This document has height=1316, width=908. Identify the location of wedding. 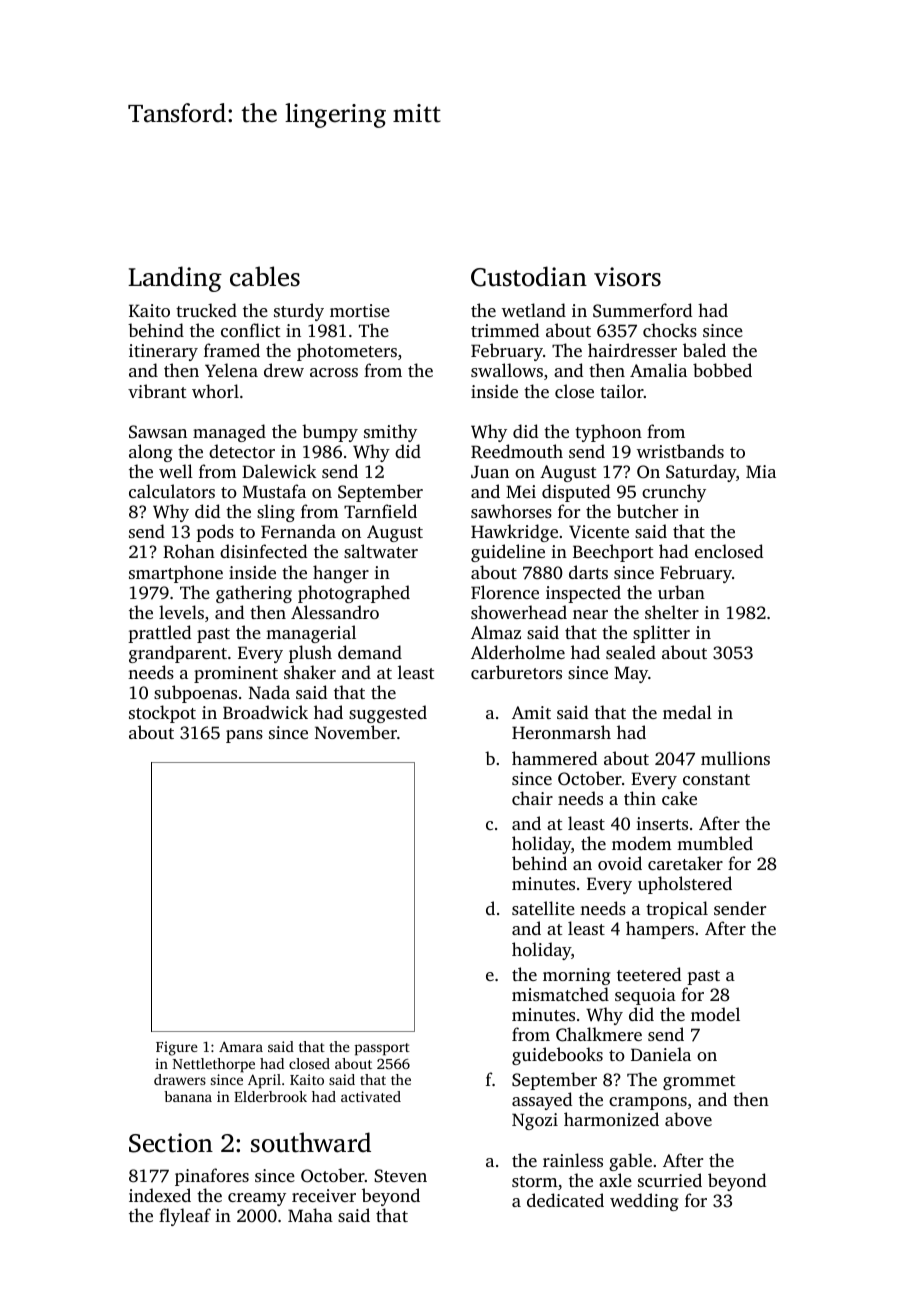
(644, 1202).
